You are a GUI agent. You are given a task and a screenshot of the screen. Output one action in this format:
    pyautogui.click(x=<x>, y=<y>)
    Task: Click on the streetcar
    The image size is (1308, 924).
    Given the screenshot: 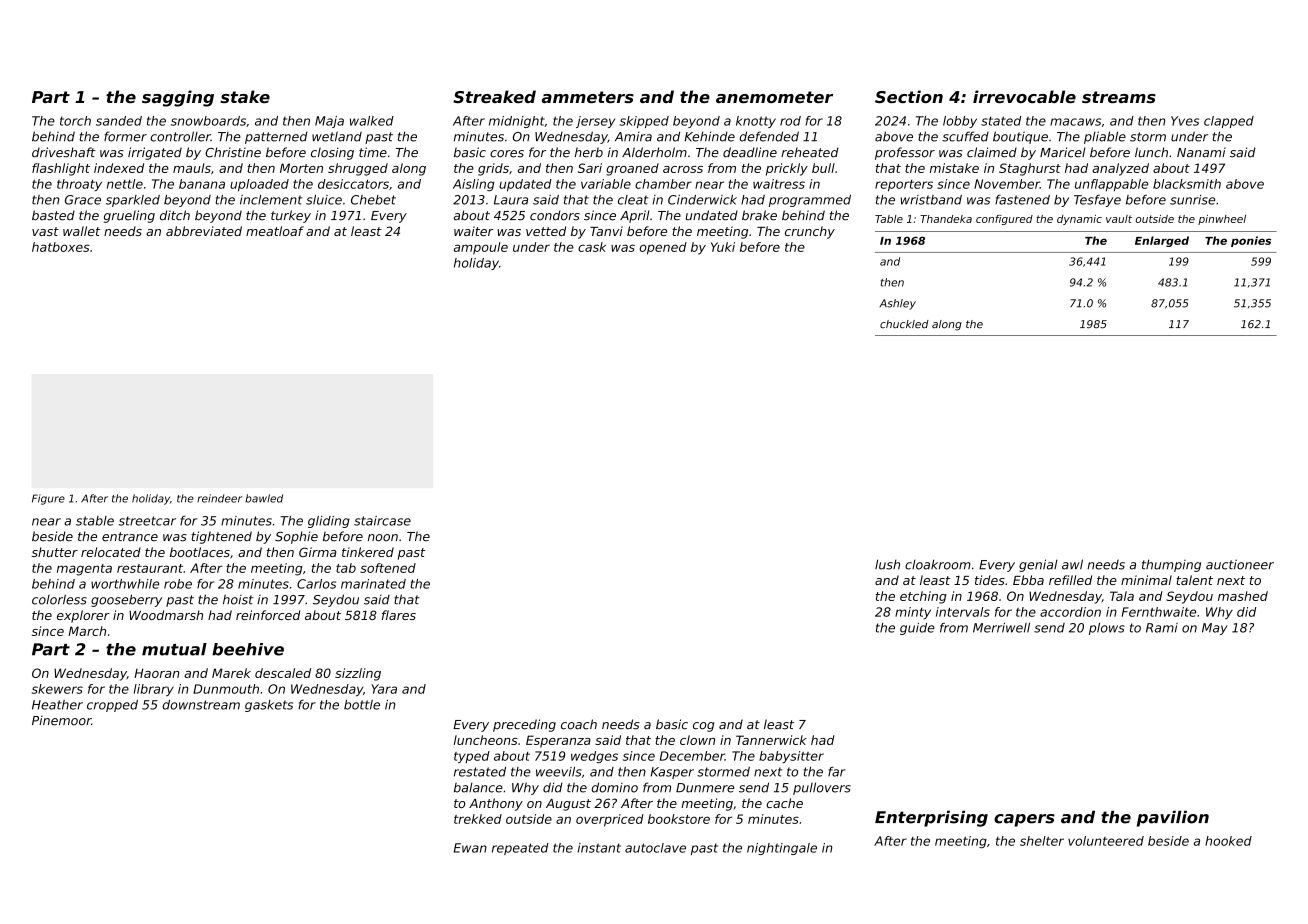 What is the action you would take?
    pyautogui.click(x=147, y=521)
